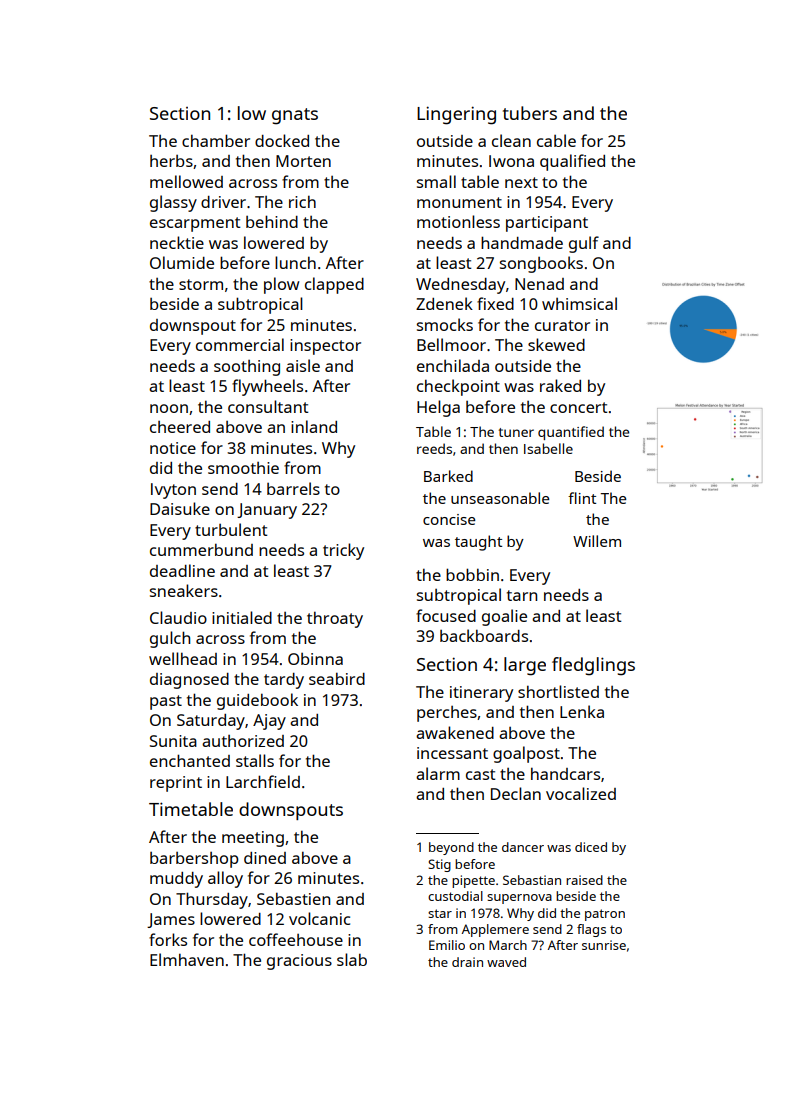 This page has height=1115, width=786. I want to click on Elmhaven, so click(187, 959).
